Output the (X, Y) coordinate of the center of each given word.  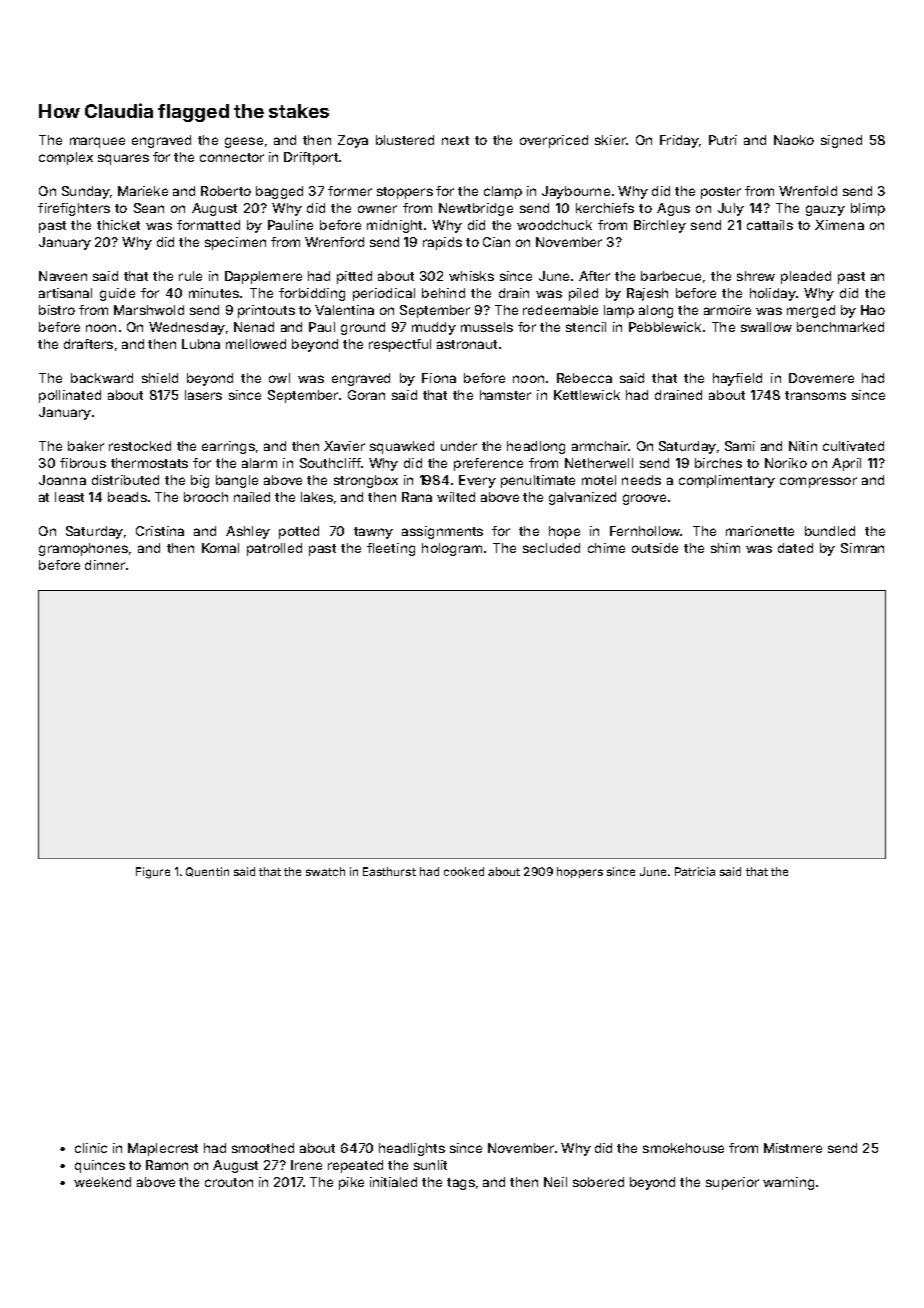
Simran (862, 548)
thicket (118, 225)
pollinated (70, 396)
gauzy (825, 210)
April (846, 464)
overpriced (554, 141)
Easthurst (389, 871)
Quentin (207, 872)
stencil (586, 327)
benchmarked (840, 327)
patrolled (274, 549)
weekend (102, 1182)
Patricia (695, 871)
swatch (325, 871)
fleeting (391, 549)
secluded (551, 548)
